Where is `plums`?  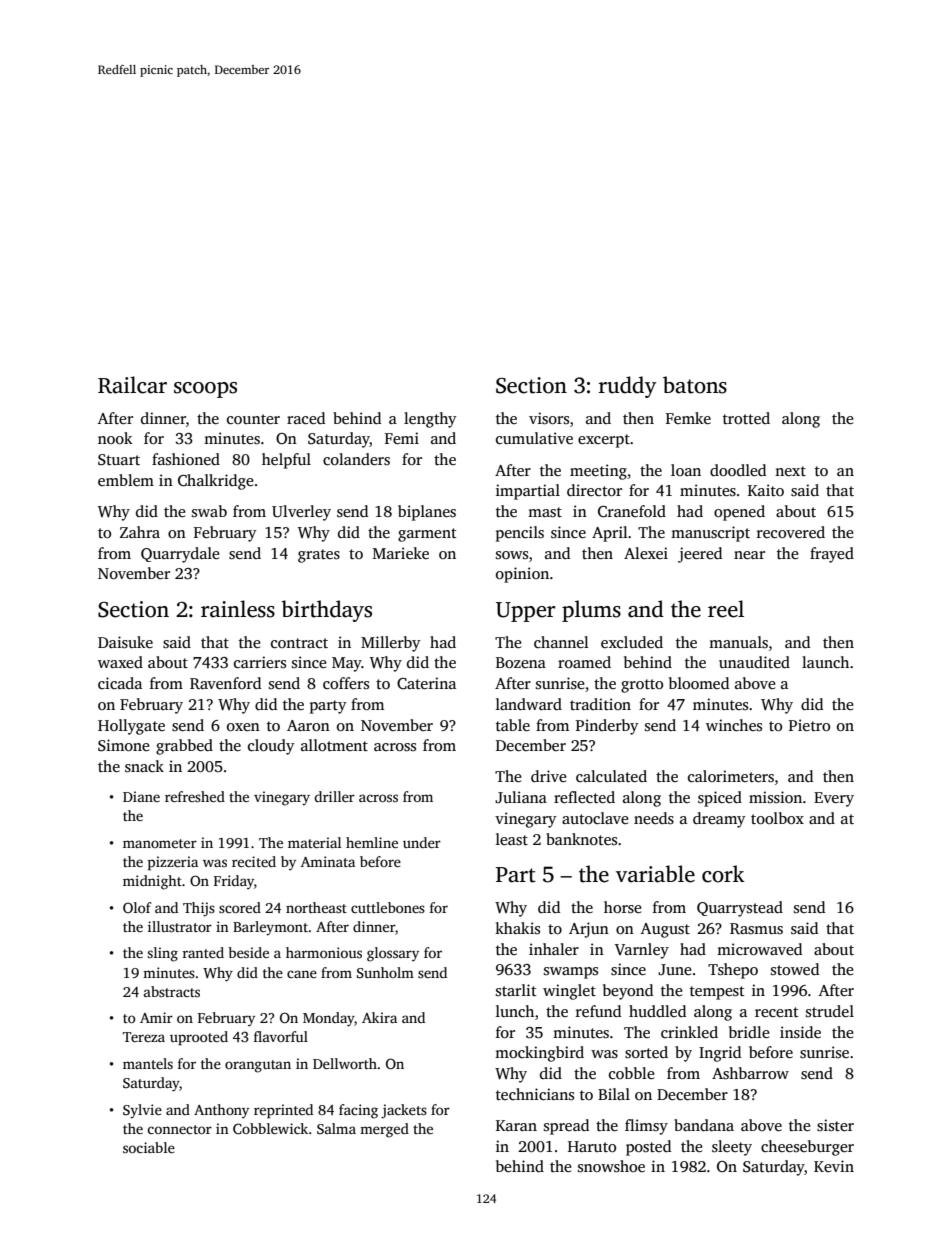 plums is located at coordinates (591, 611).
